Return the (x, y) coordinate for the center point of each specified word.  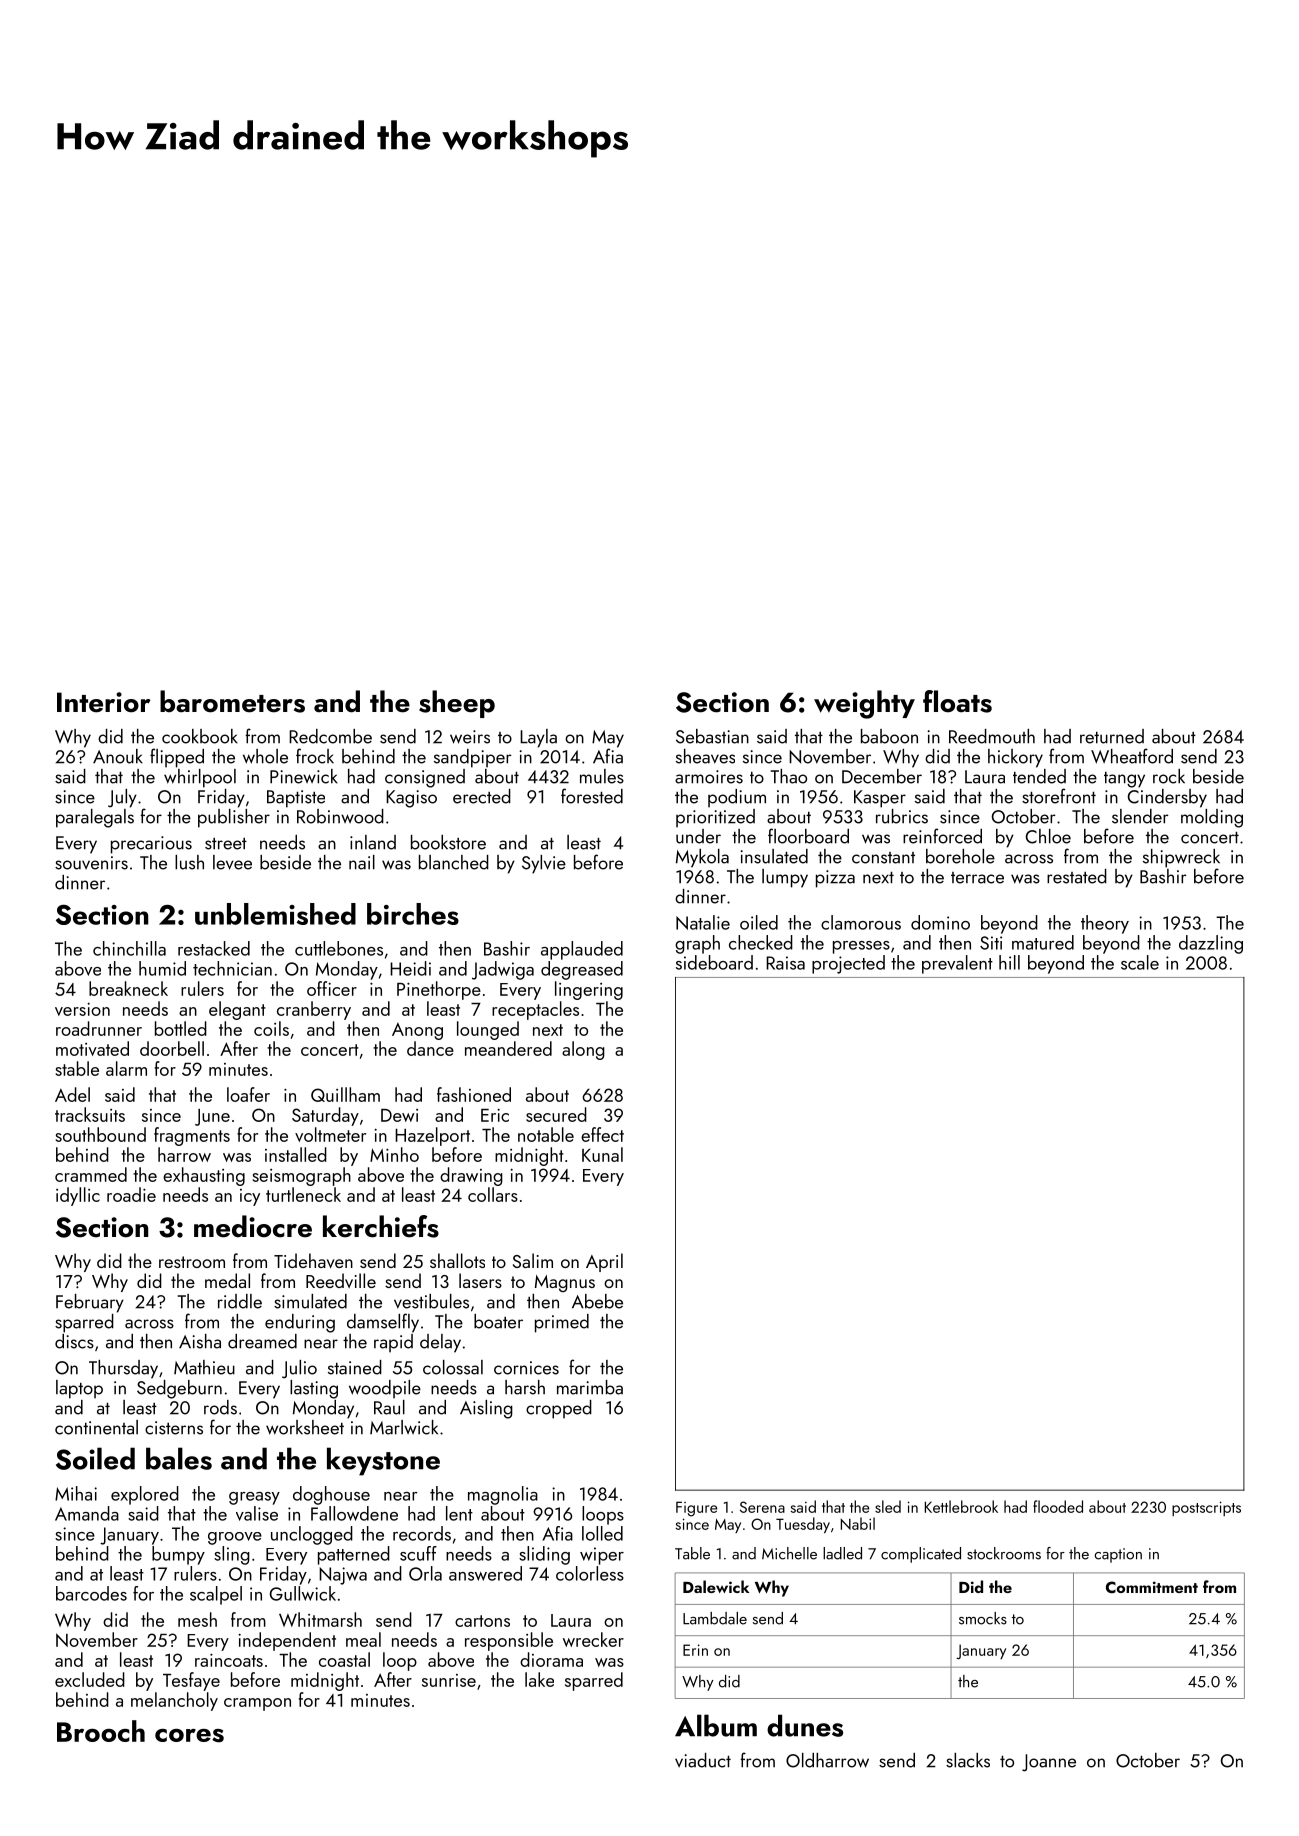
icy (250, 1197)
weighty (864, 704)
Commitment (1152, 1587)
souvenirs (91, 863)
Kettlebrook (961, 1506)
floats (957, 701)
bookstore (448, 842)
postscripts (1206, 1508)
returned (1112, 736)
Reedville (341, 1280)
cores (189, 1736)
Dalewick (716, 1586)
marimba (590, 1387)
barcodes (91, 1593)
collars (493, 1194)
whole (265, 756)
